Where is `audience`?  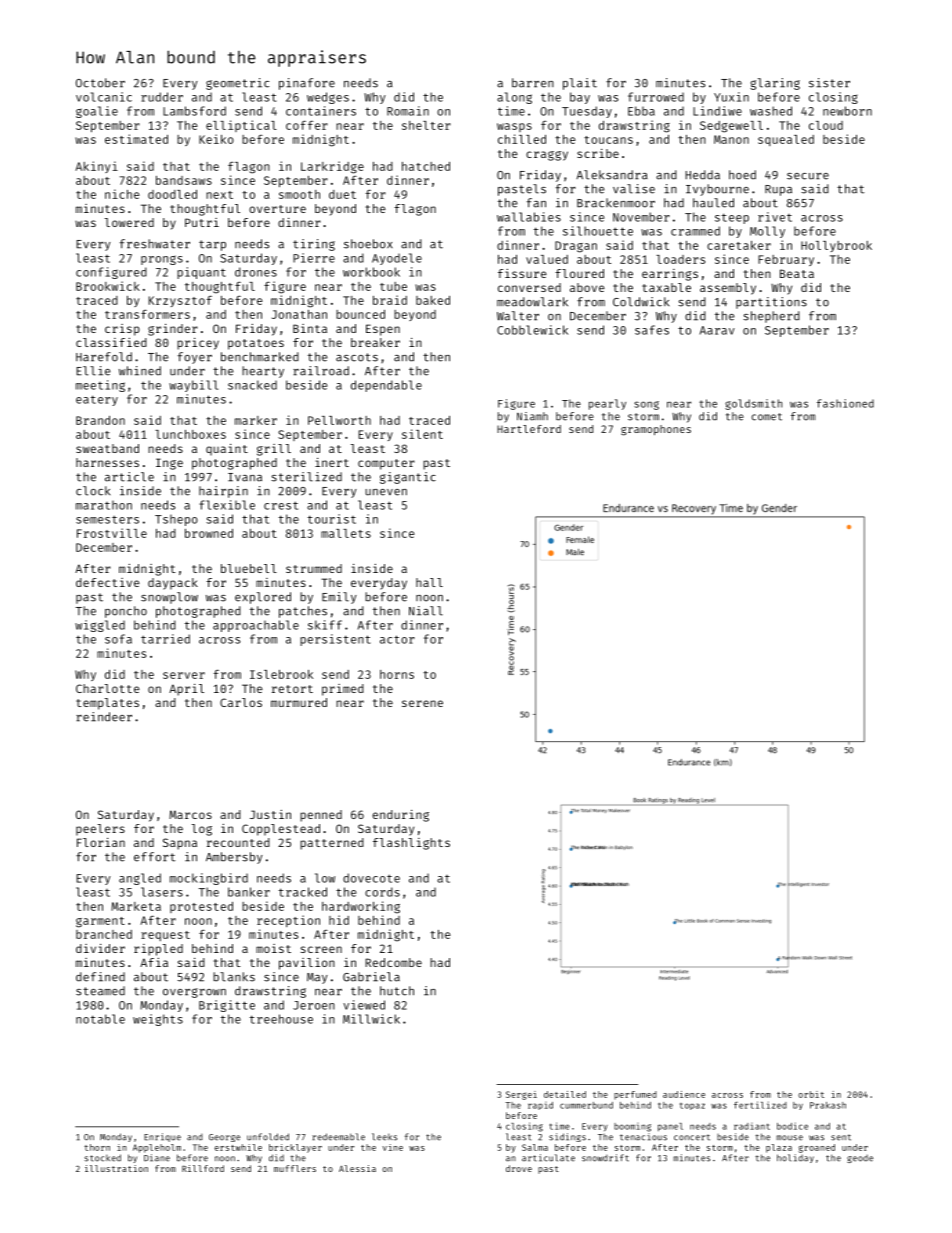 audience is located at coordinates (684, 1094).
